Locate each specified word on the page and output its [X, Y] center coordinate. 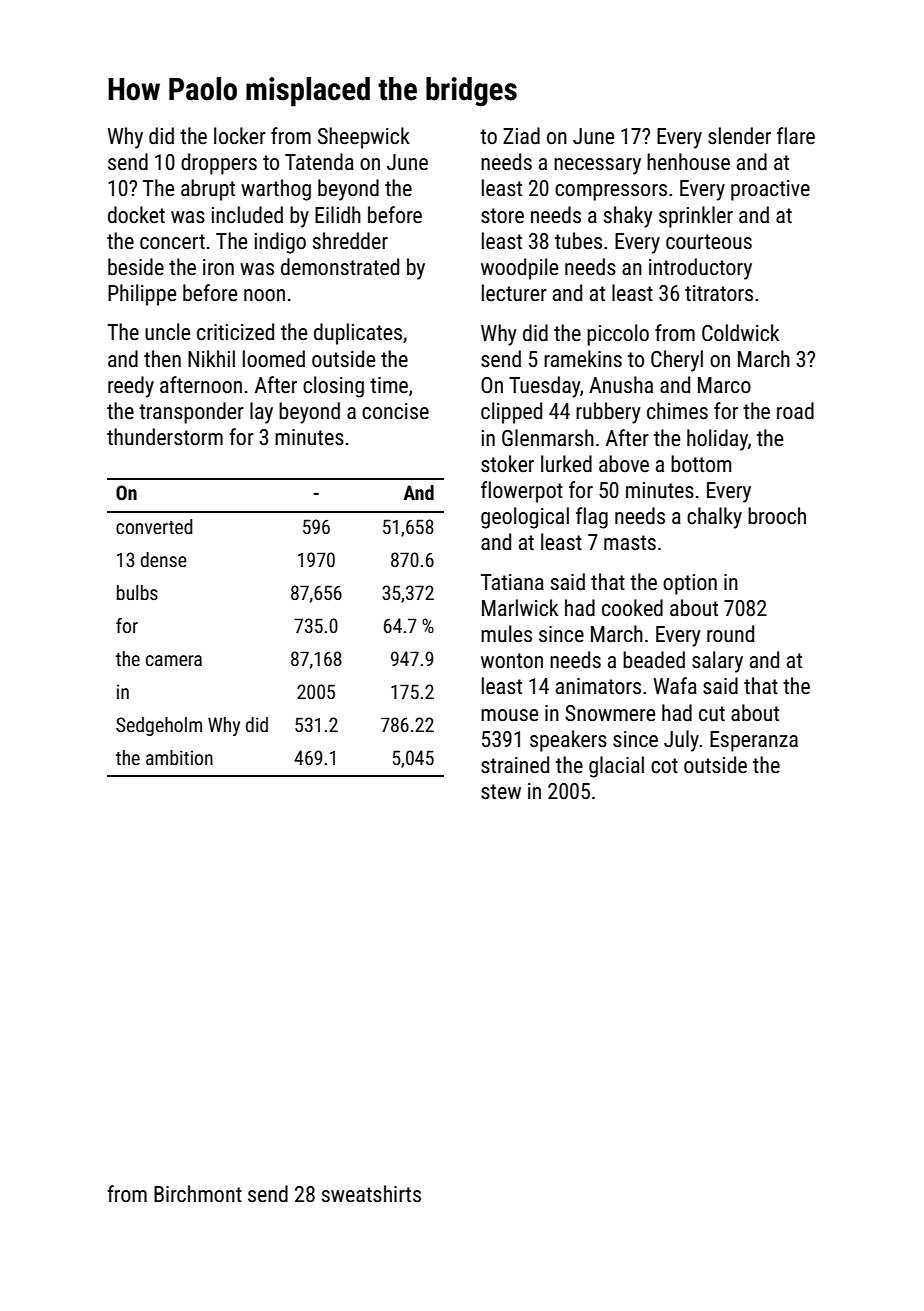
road [795, 410]
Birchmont [198, 1194]
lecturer [514, 293]
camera [174, 660]
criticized [235, 332]
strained [515, 765]
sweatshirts [371, 1194]
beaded [654, 660]
